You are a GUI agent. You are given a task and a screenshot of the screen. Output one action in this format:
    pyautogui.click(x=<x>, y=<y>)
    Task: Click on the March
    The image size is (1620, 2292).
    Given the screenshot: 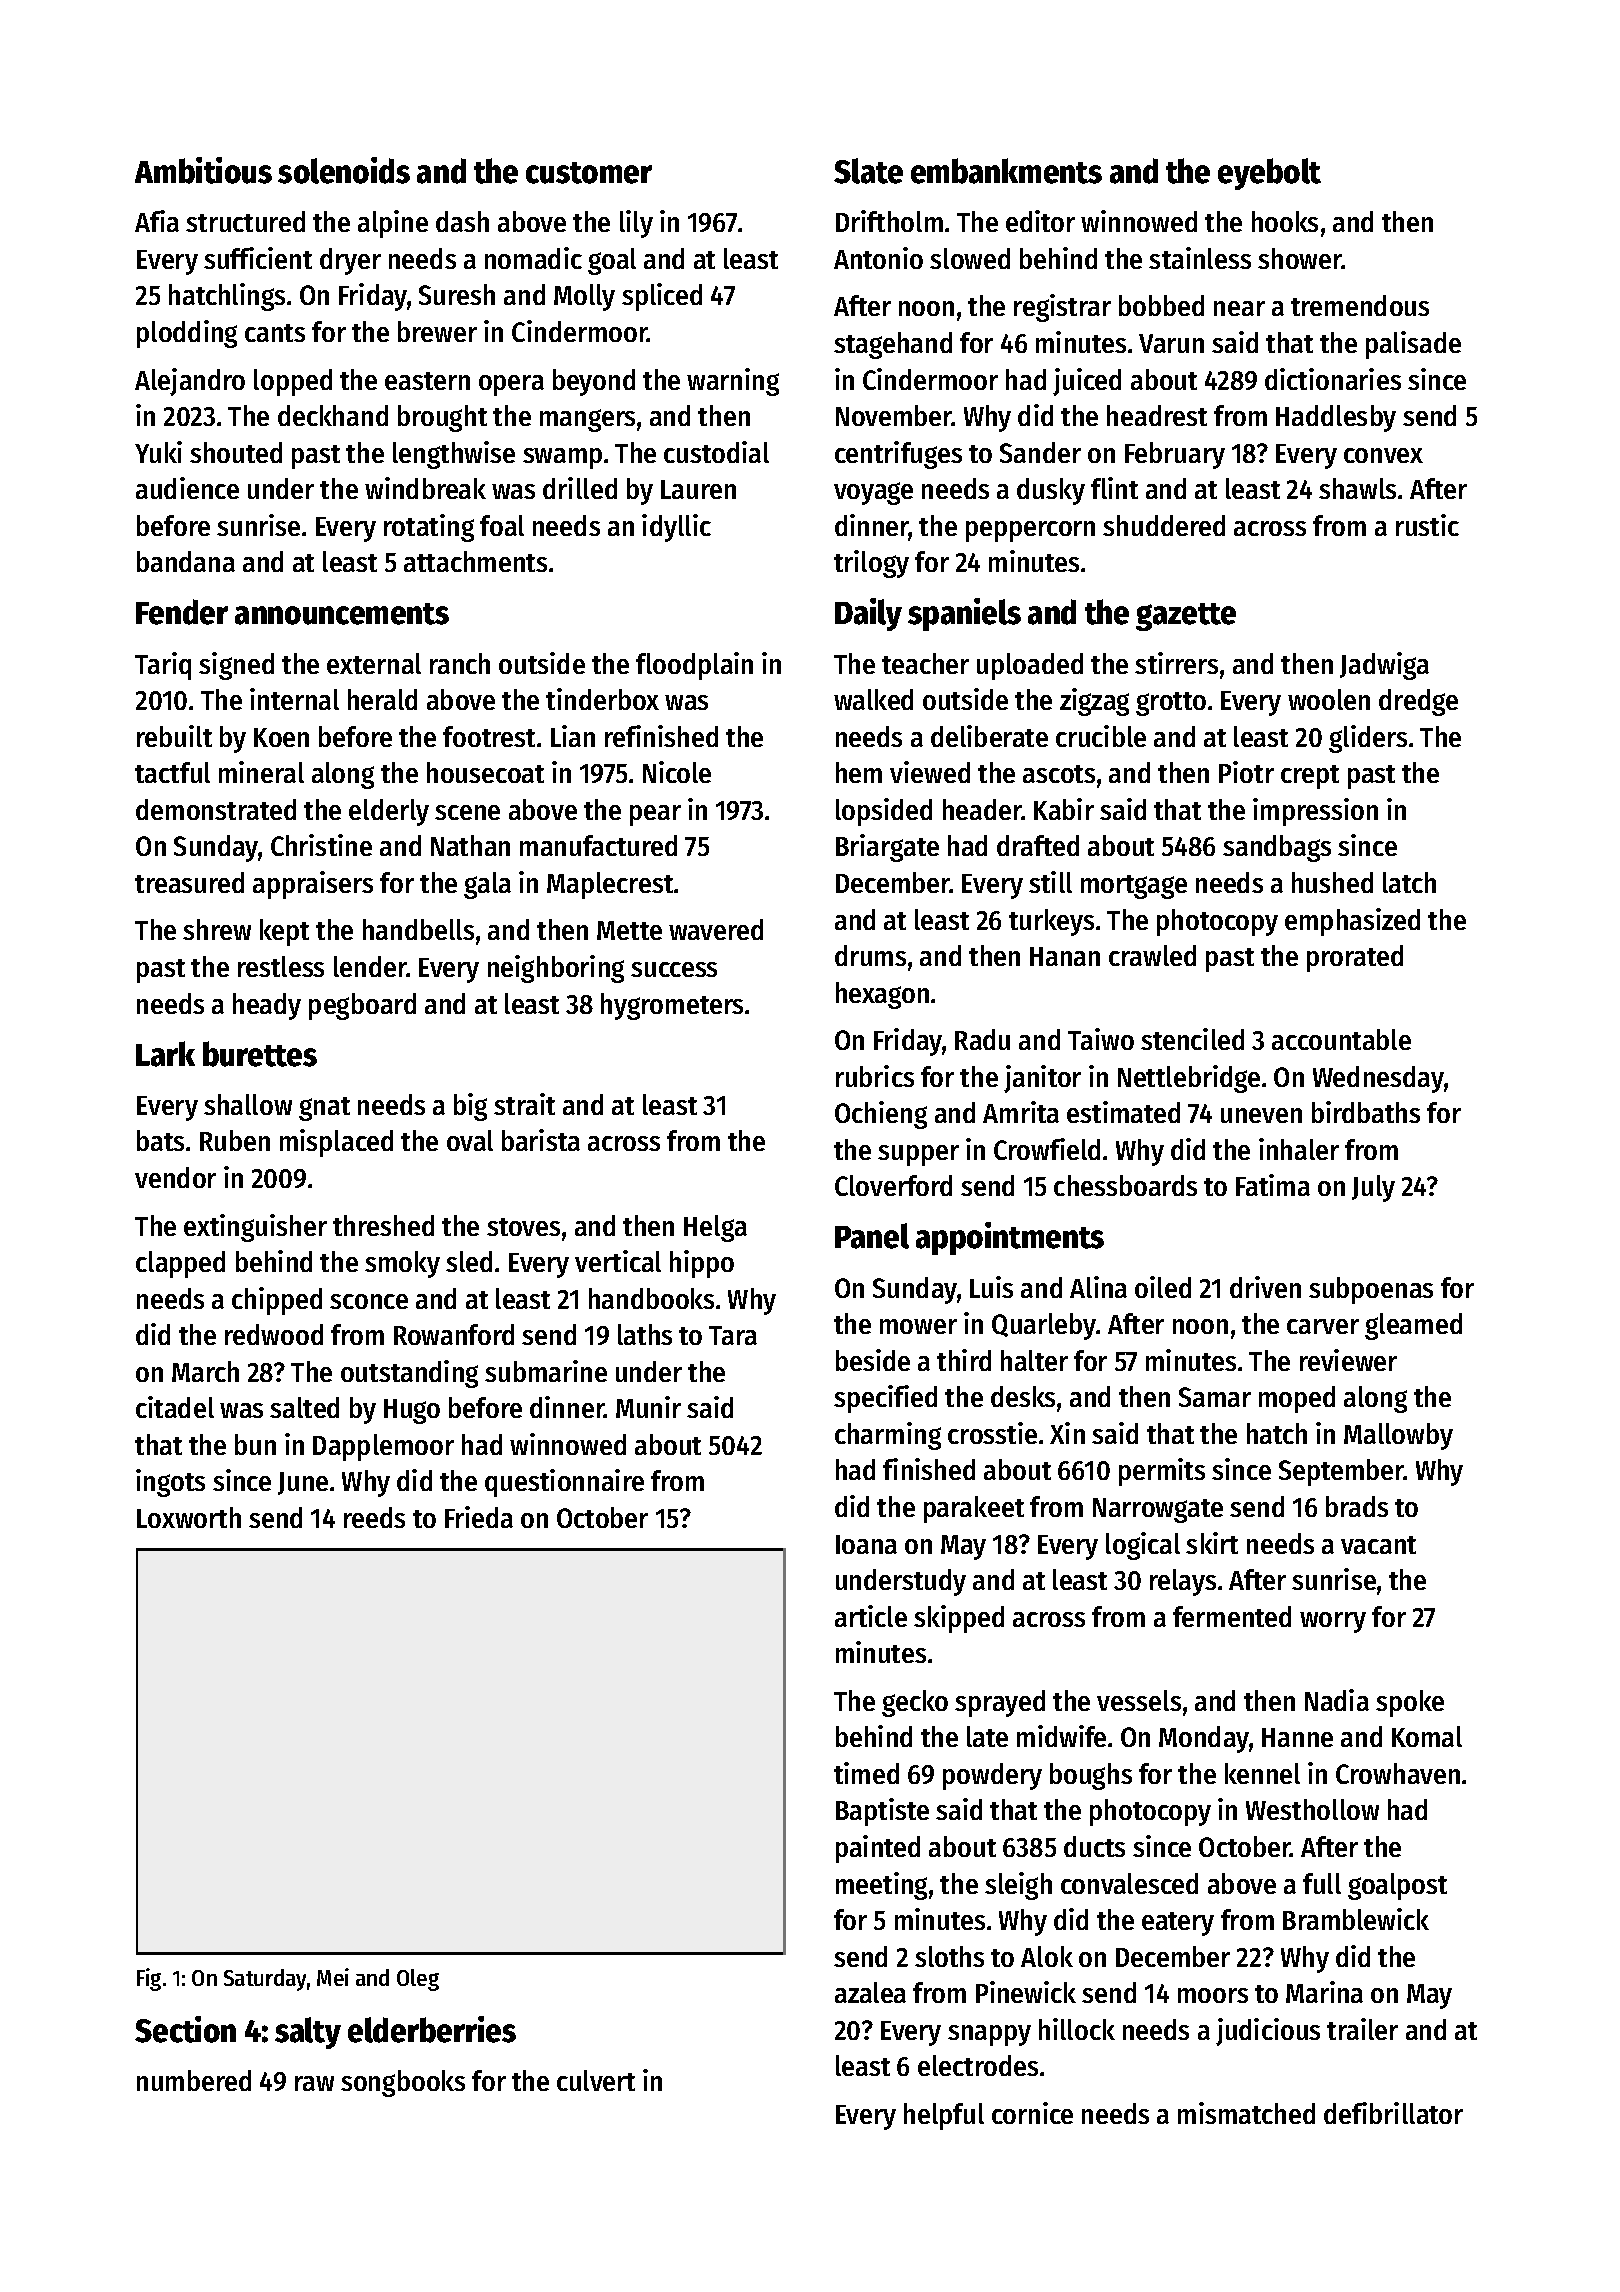 What is the action you would take?
    pyautogui.click(x=205, y=1371)
